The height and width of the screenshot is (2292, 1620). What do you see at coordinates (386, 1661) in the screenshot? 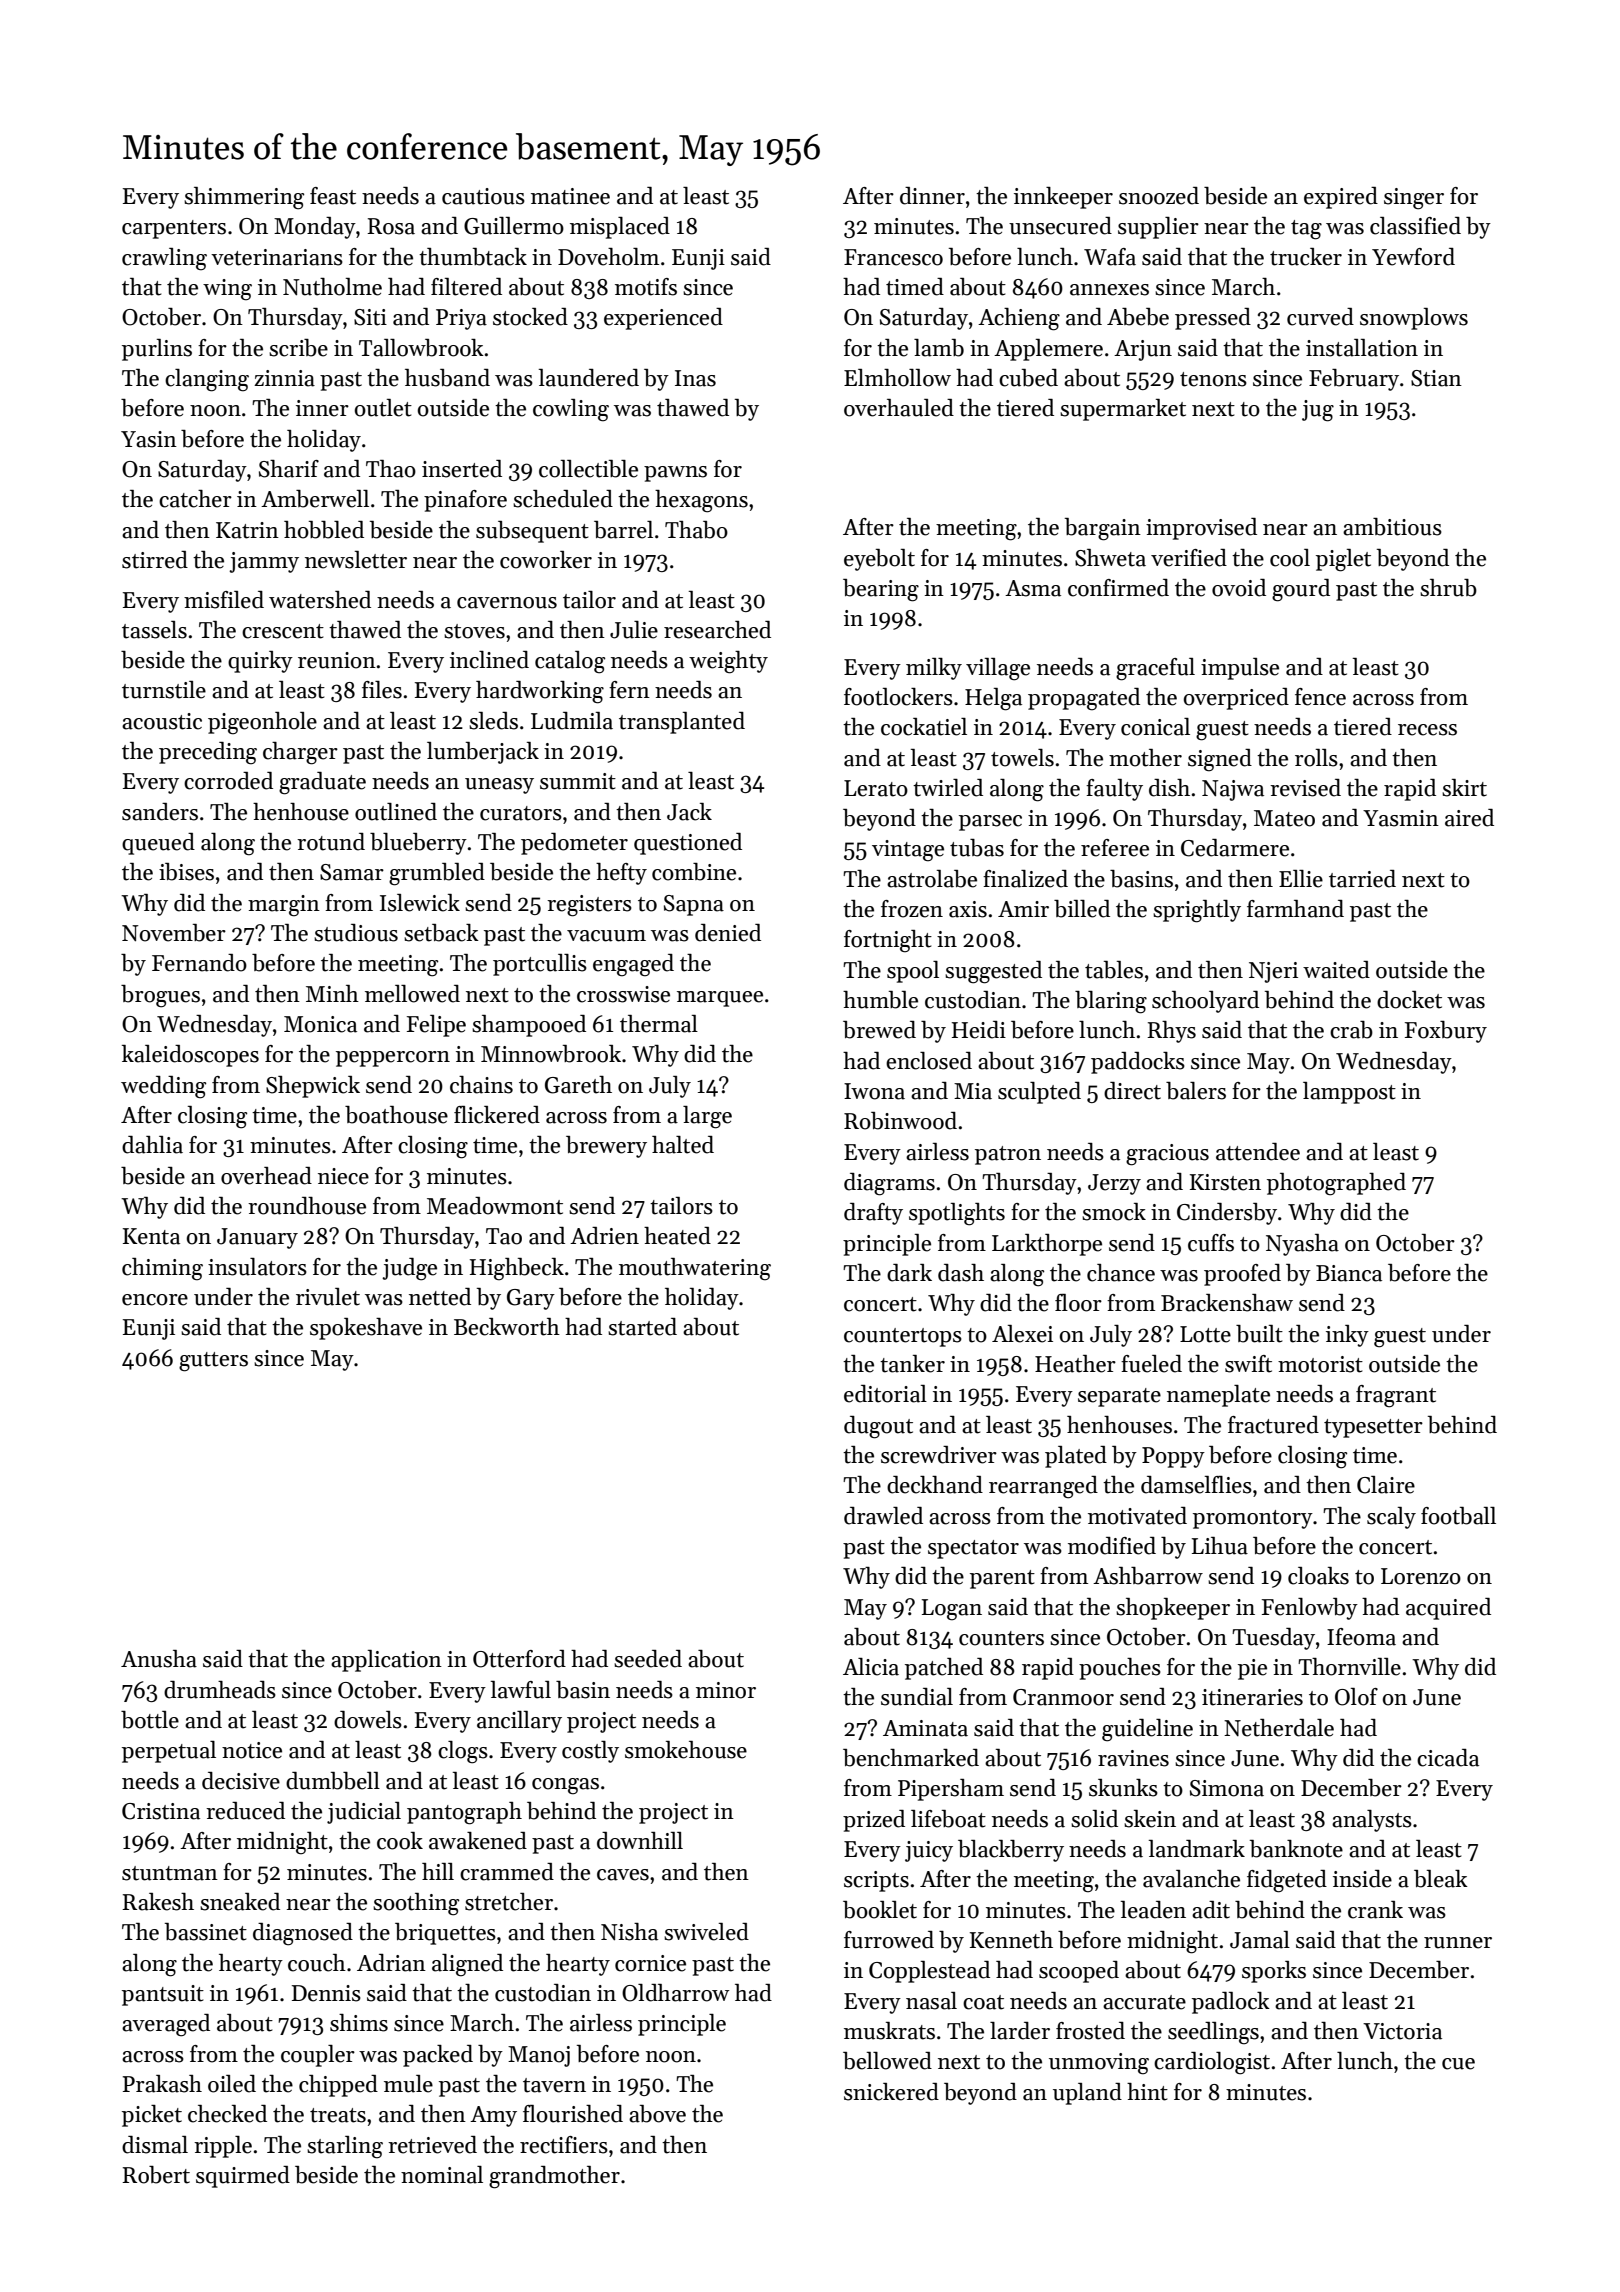
I see `application` at bounding box center [386, 1661].
